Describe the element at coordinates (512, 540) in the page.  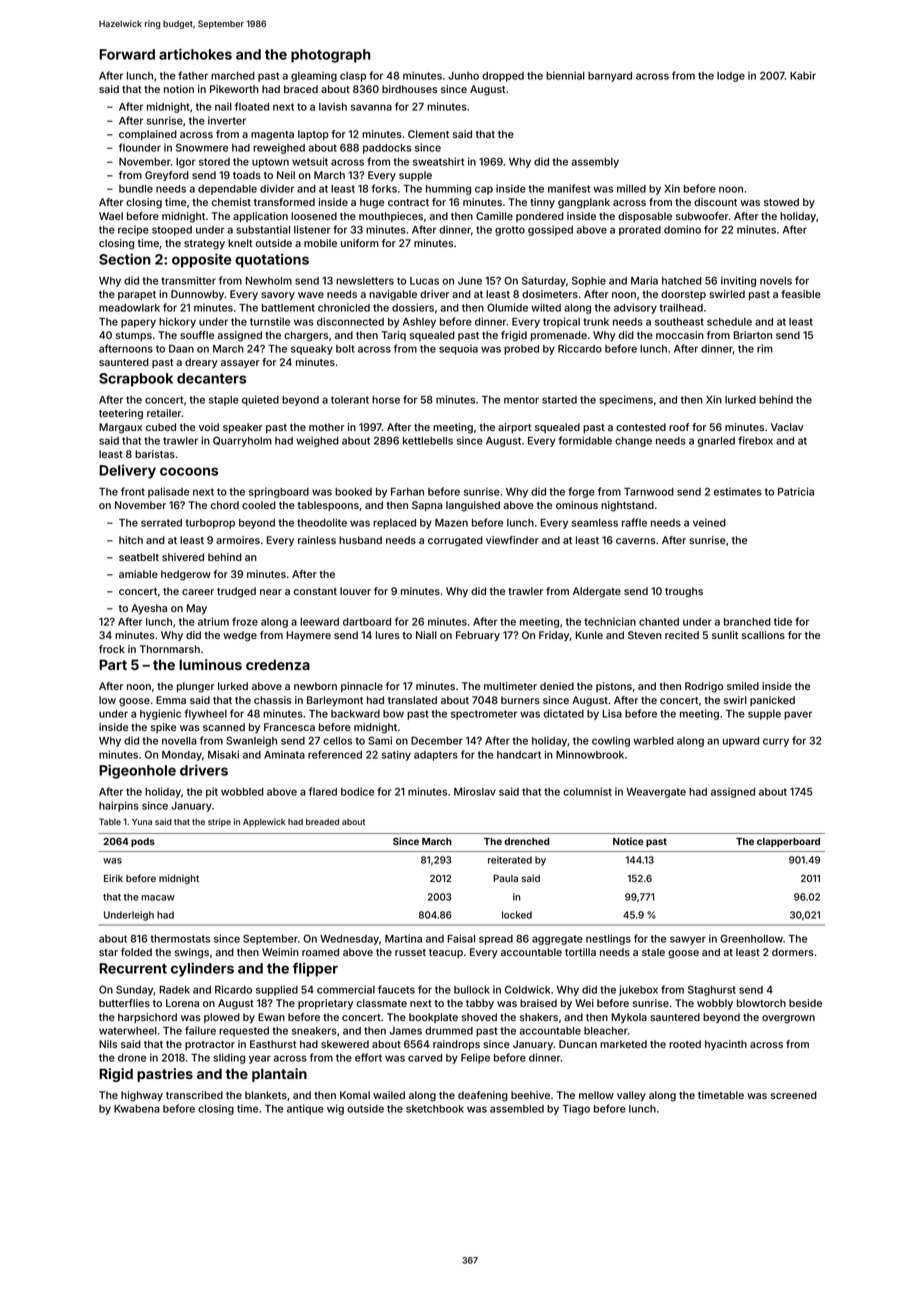
I see `viewfinder` at that location.
